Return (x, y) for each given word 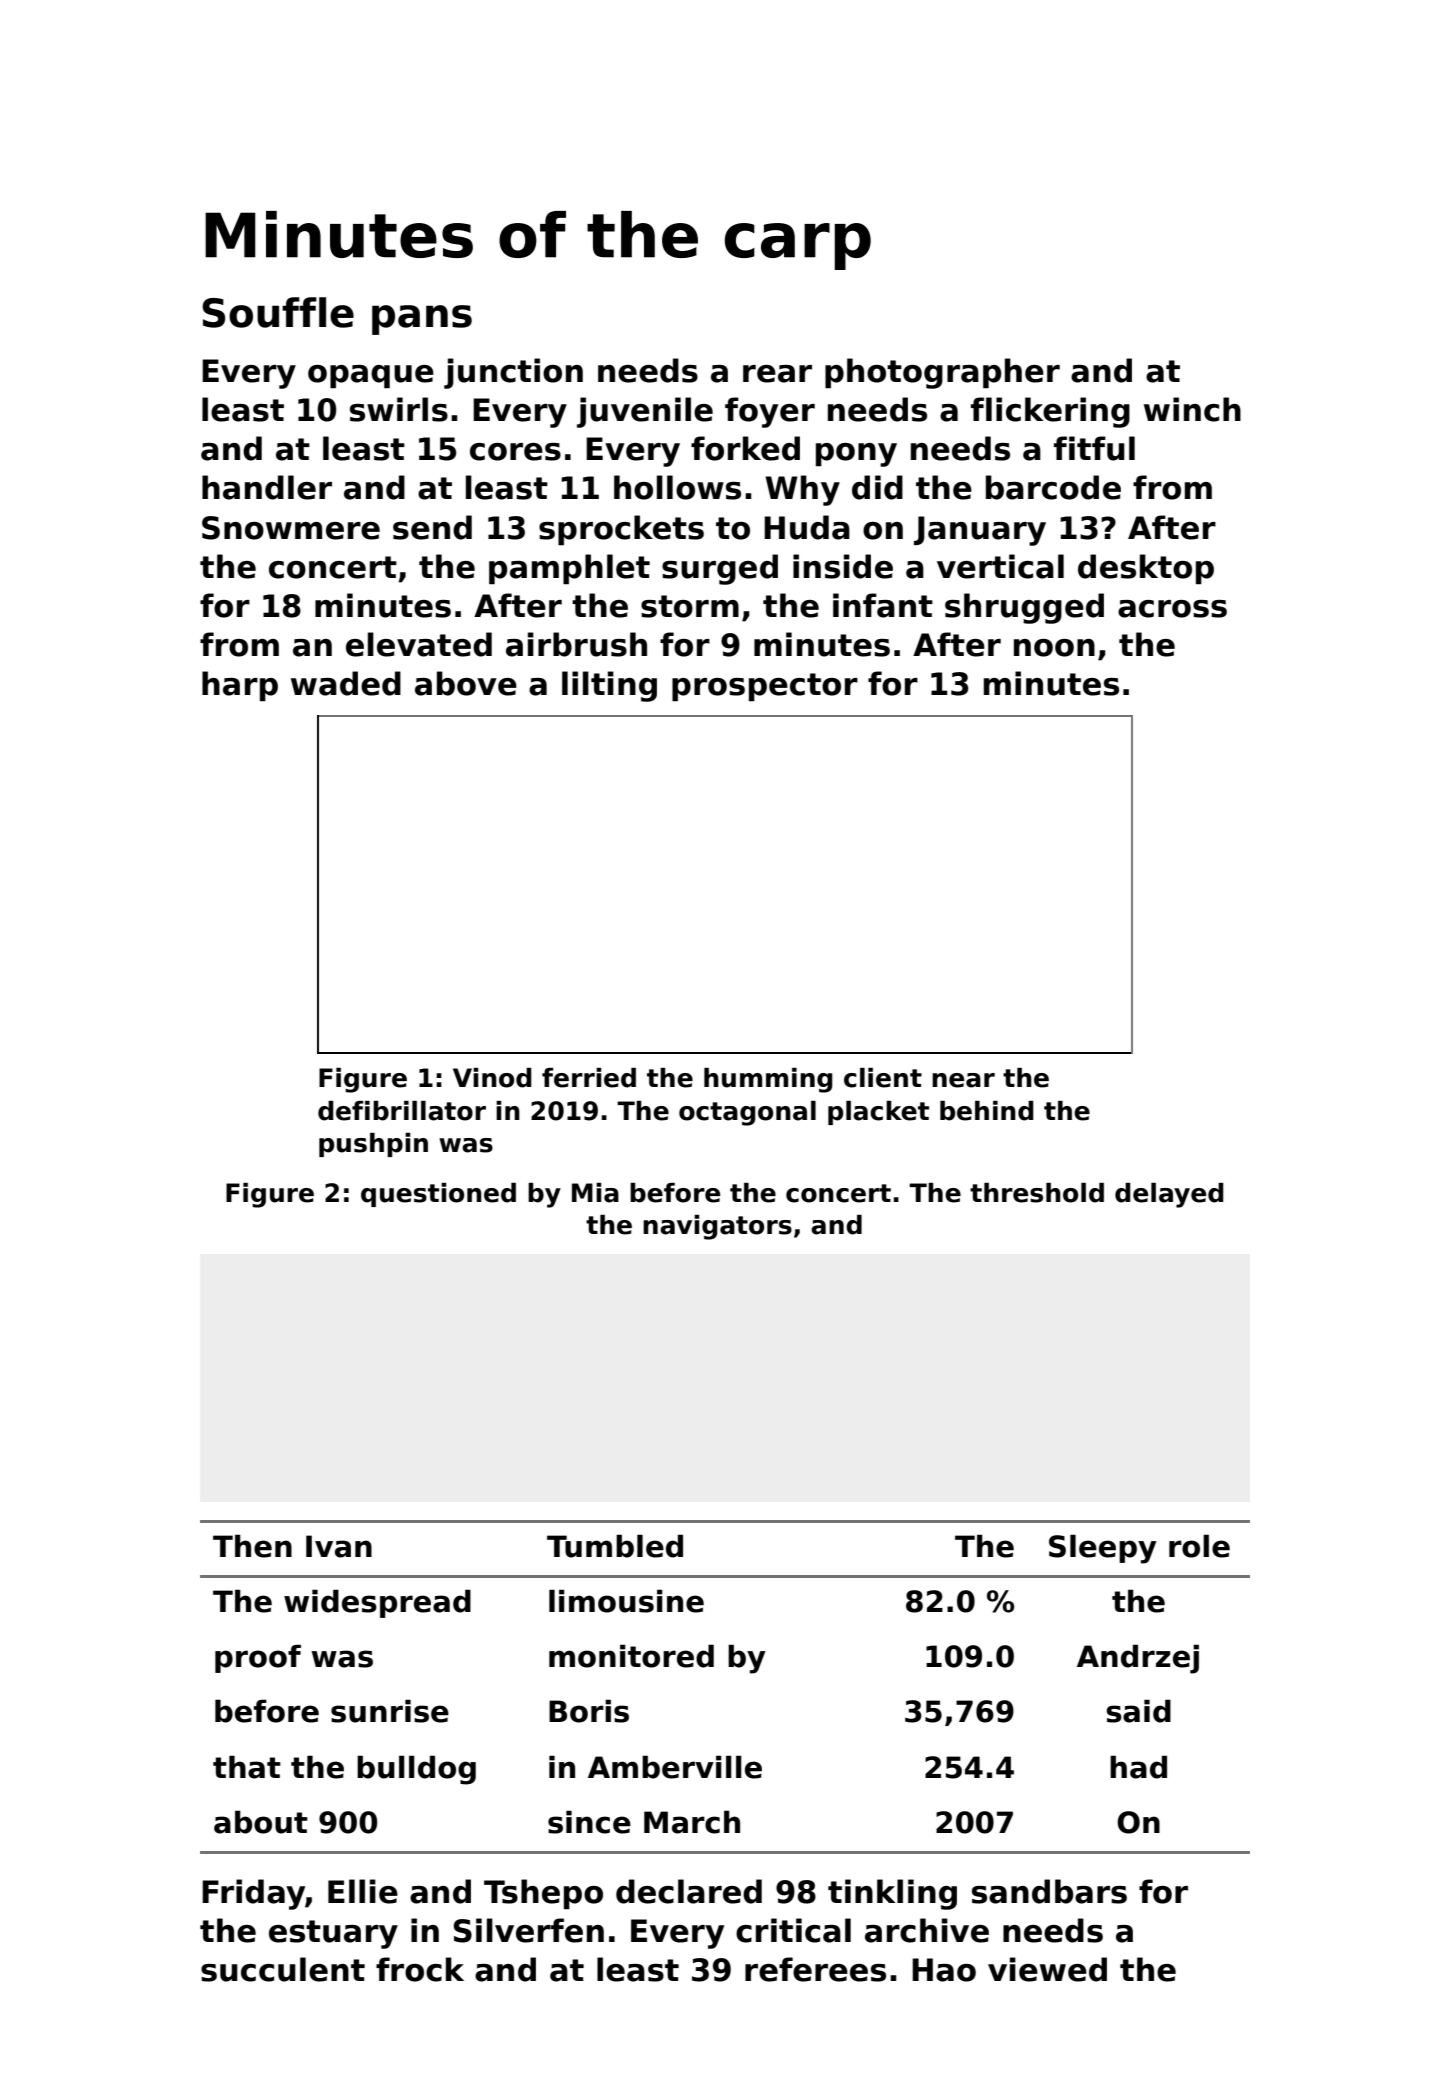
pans (422, 320)
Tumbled (615, 1546)
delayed (1169, 1195)
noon (1054, 648)
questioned (438, 1195)
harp (240, 686)
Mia (595, 1193)
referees (815, 1969)
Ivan (339, 1546)
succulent (283, 1969)
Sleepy (1103, 1549)
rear (777, 374)
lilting (609, 686)
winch (1192, 409)
